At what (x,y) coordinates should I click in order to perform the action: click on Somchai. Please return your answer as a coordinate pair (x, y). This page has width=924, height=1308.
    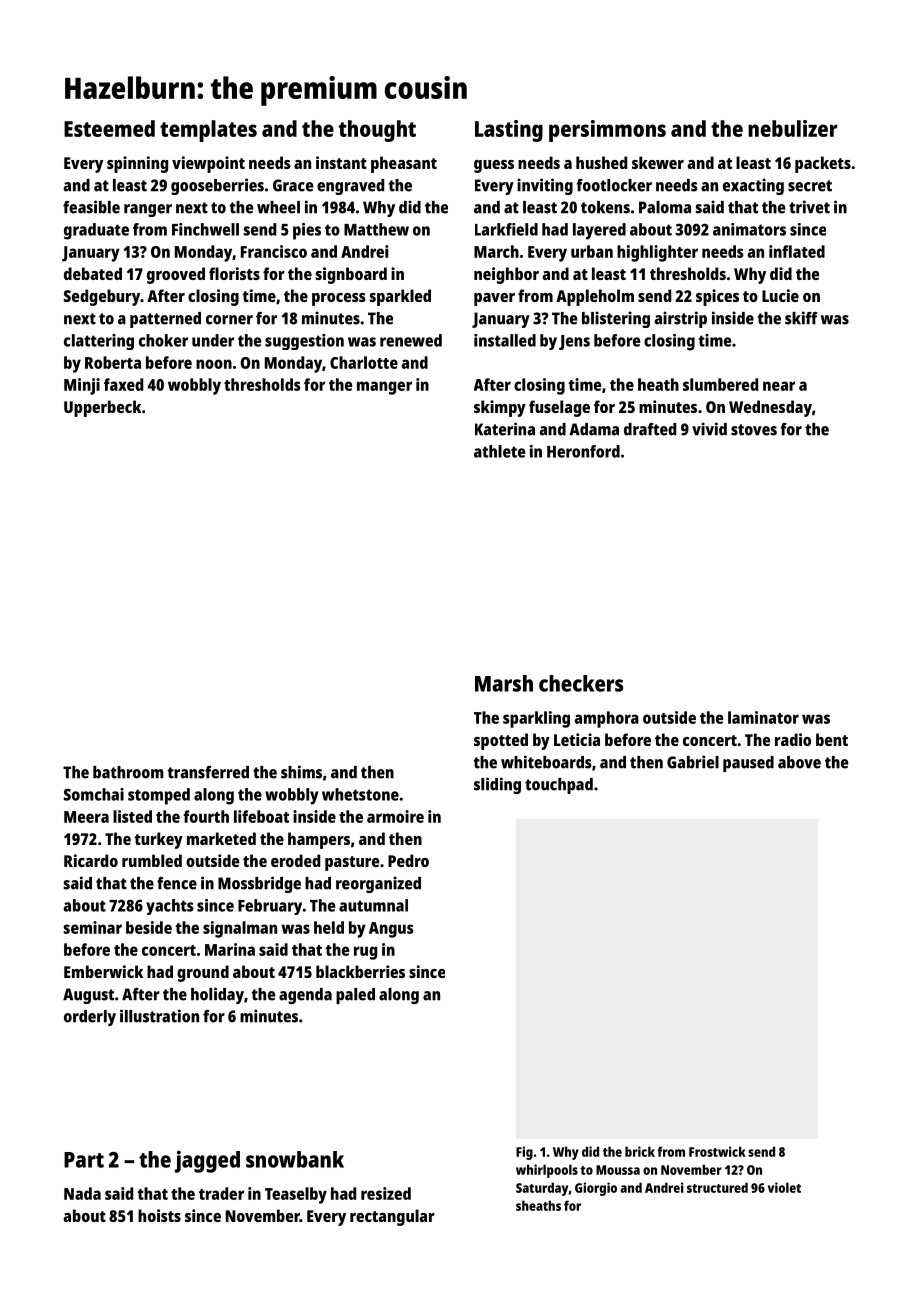
    Looking at the image, I should click on (94, 794).
